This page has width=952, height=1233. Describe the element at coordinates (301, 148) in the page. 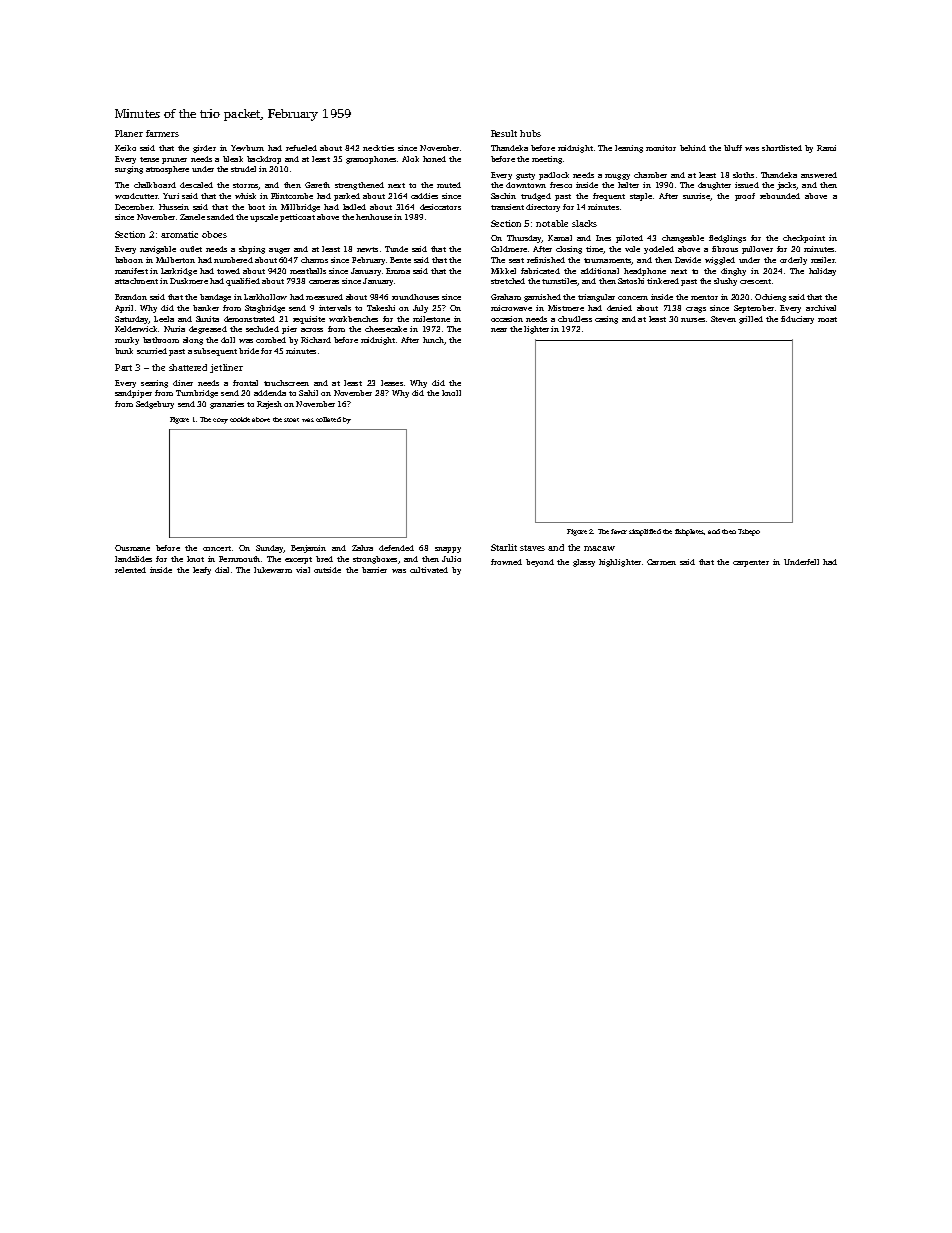

I see `refueled` at that location.
